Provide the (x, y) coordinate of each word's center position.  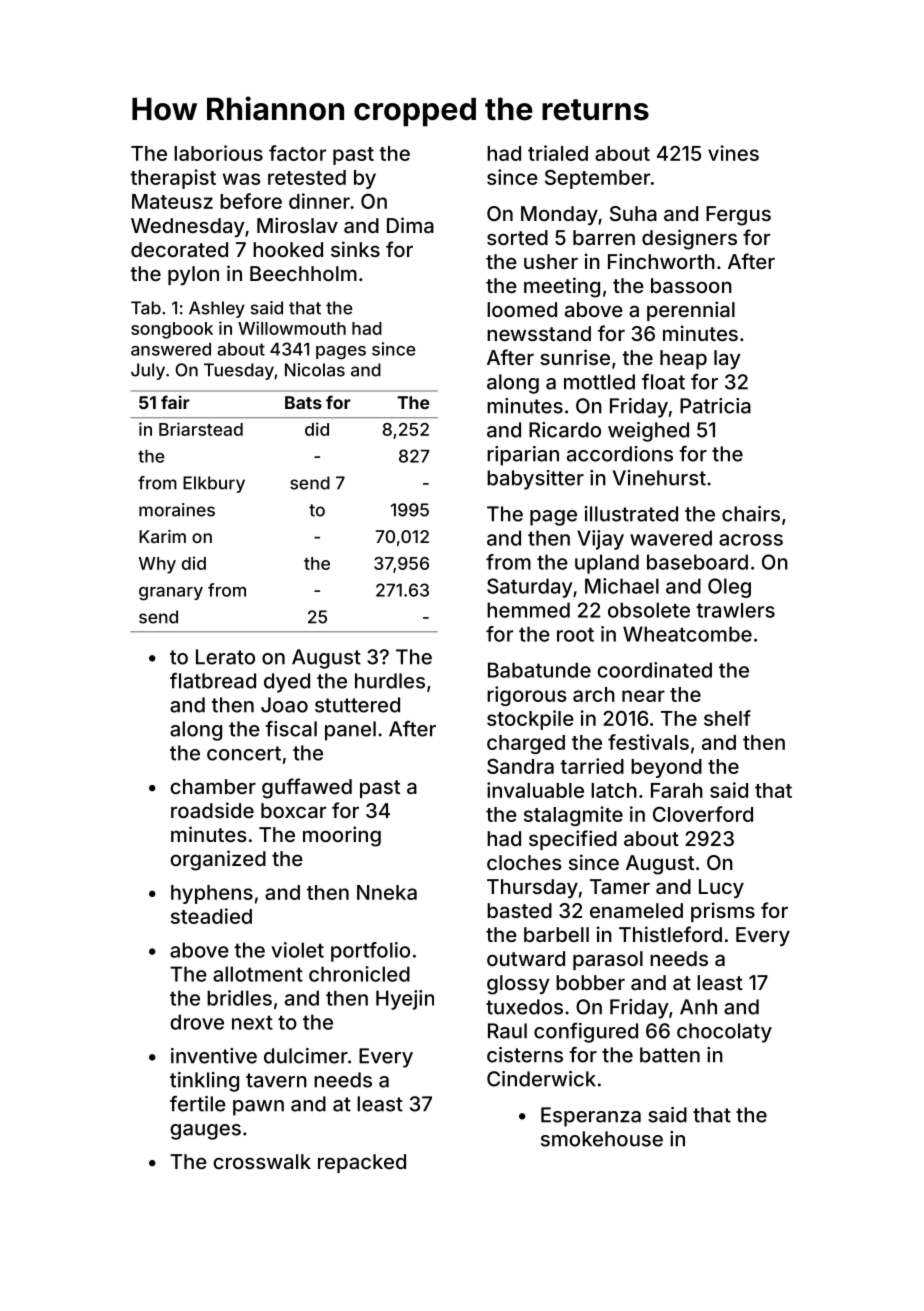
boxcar (293, 810)
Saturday (530, 588)
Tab (146, 308)
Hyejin (405, 1000)
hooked (288, 249)
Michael (622, 586)
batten (670, 1055)
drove (197, 1022)
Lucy (721, 888)
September (597, 179)
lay (727, 359)
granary (171, 594)
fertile (198, 1103)
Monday (559, 215)
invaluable (535, 790)
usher (551, 261)
